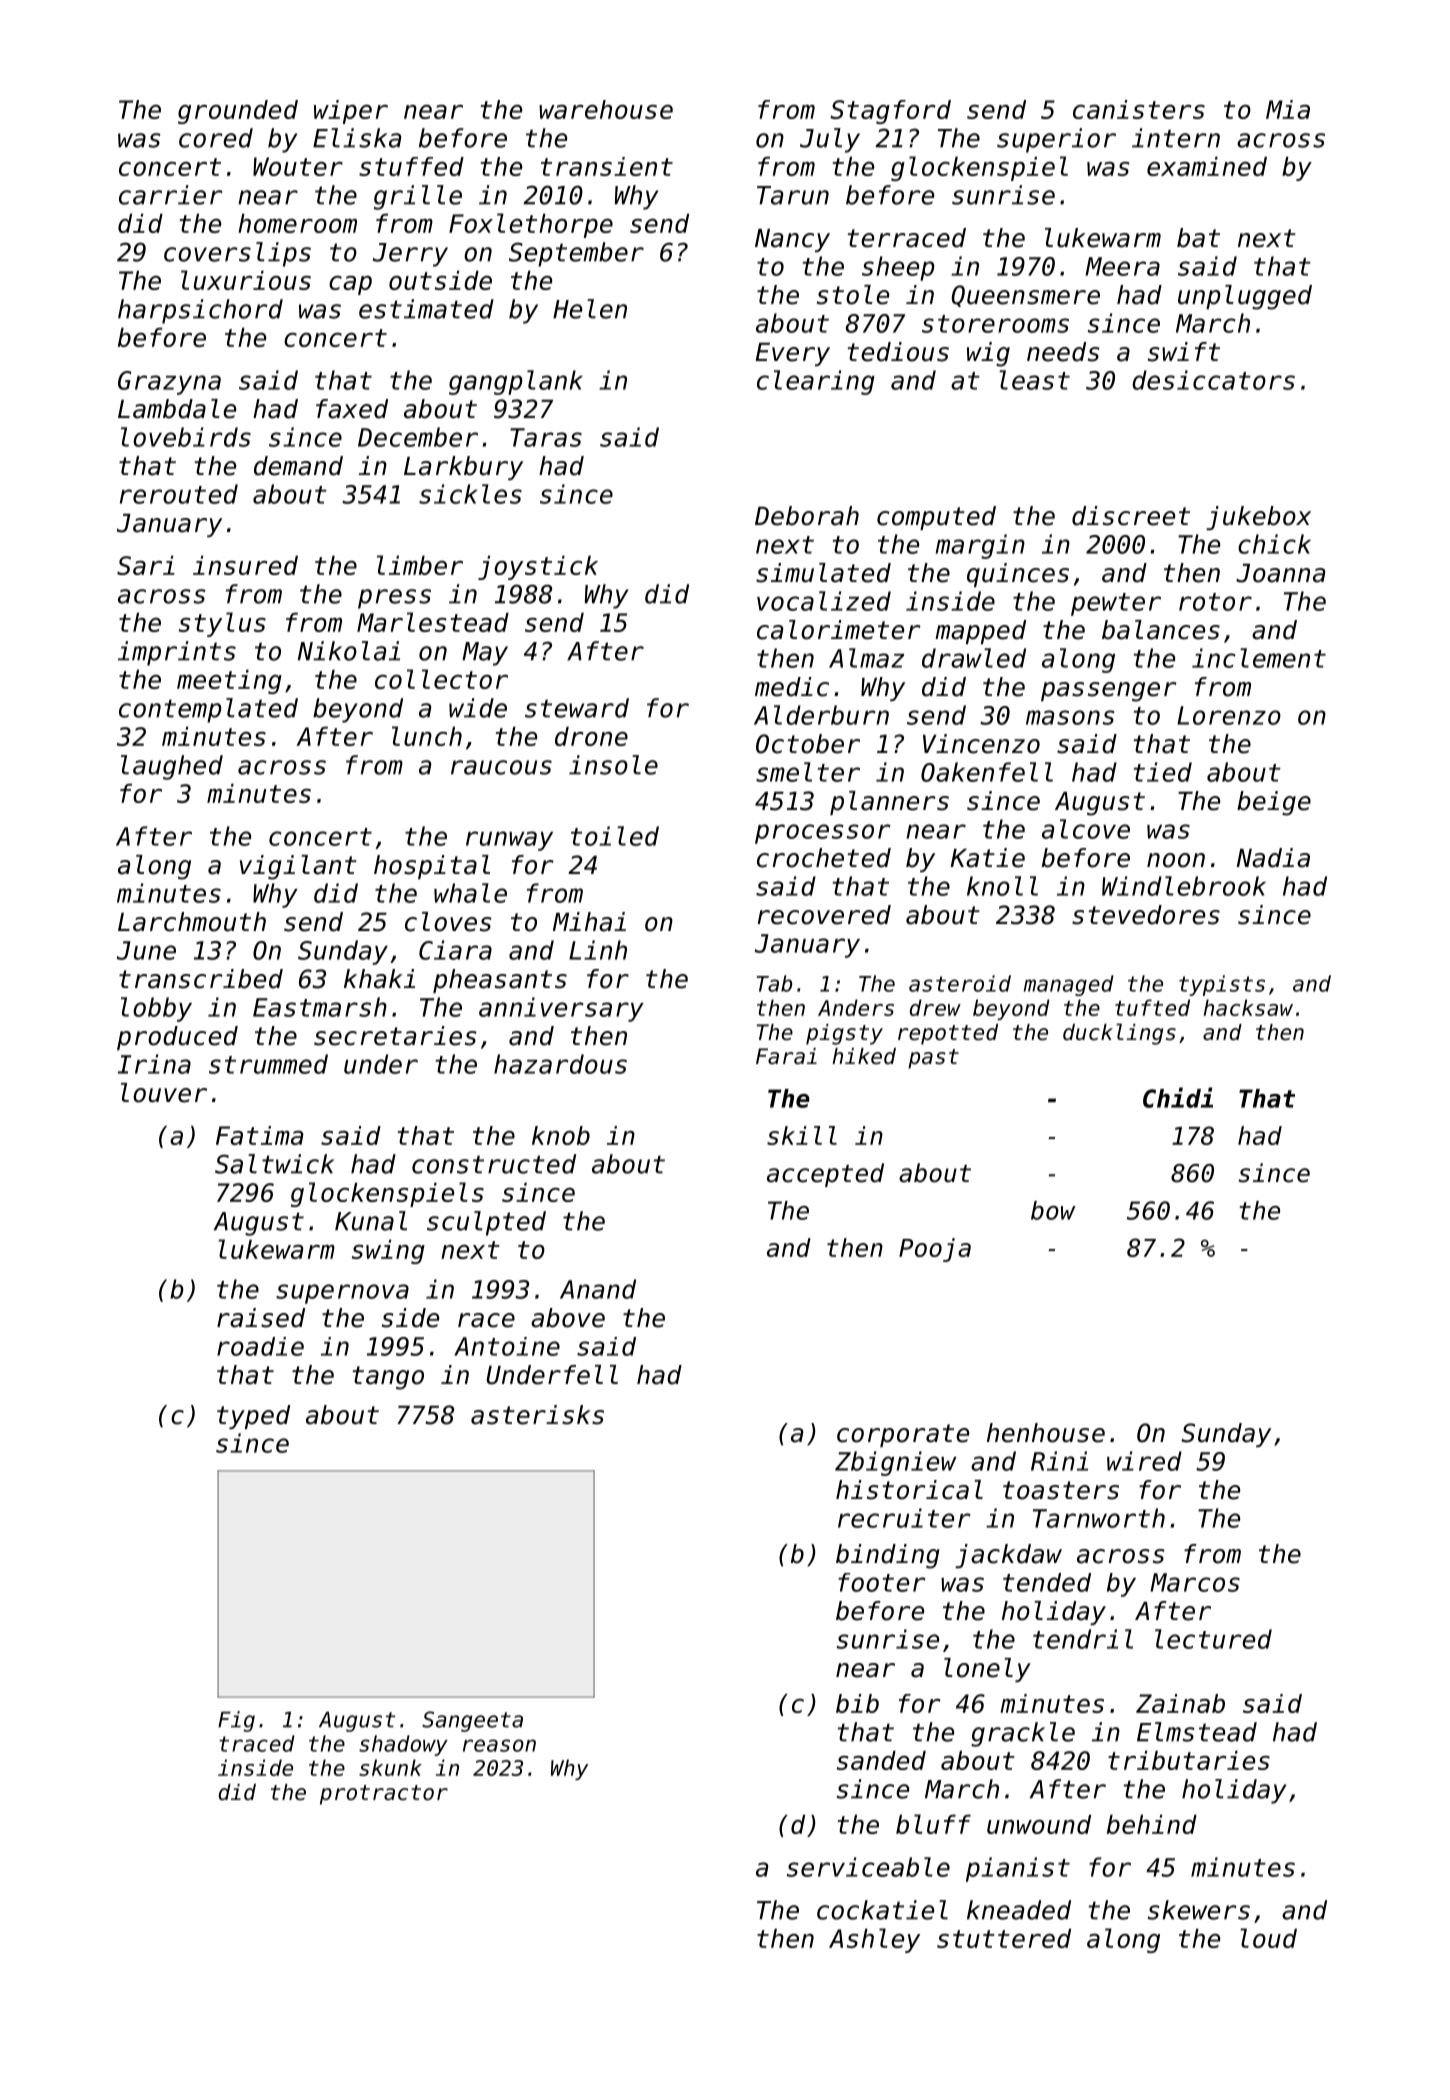  What do you see at coordinates (274, 1164) in the screenshot?
I see `Saltwick` at bounding box center [274, 1164].
